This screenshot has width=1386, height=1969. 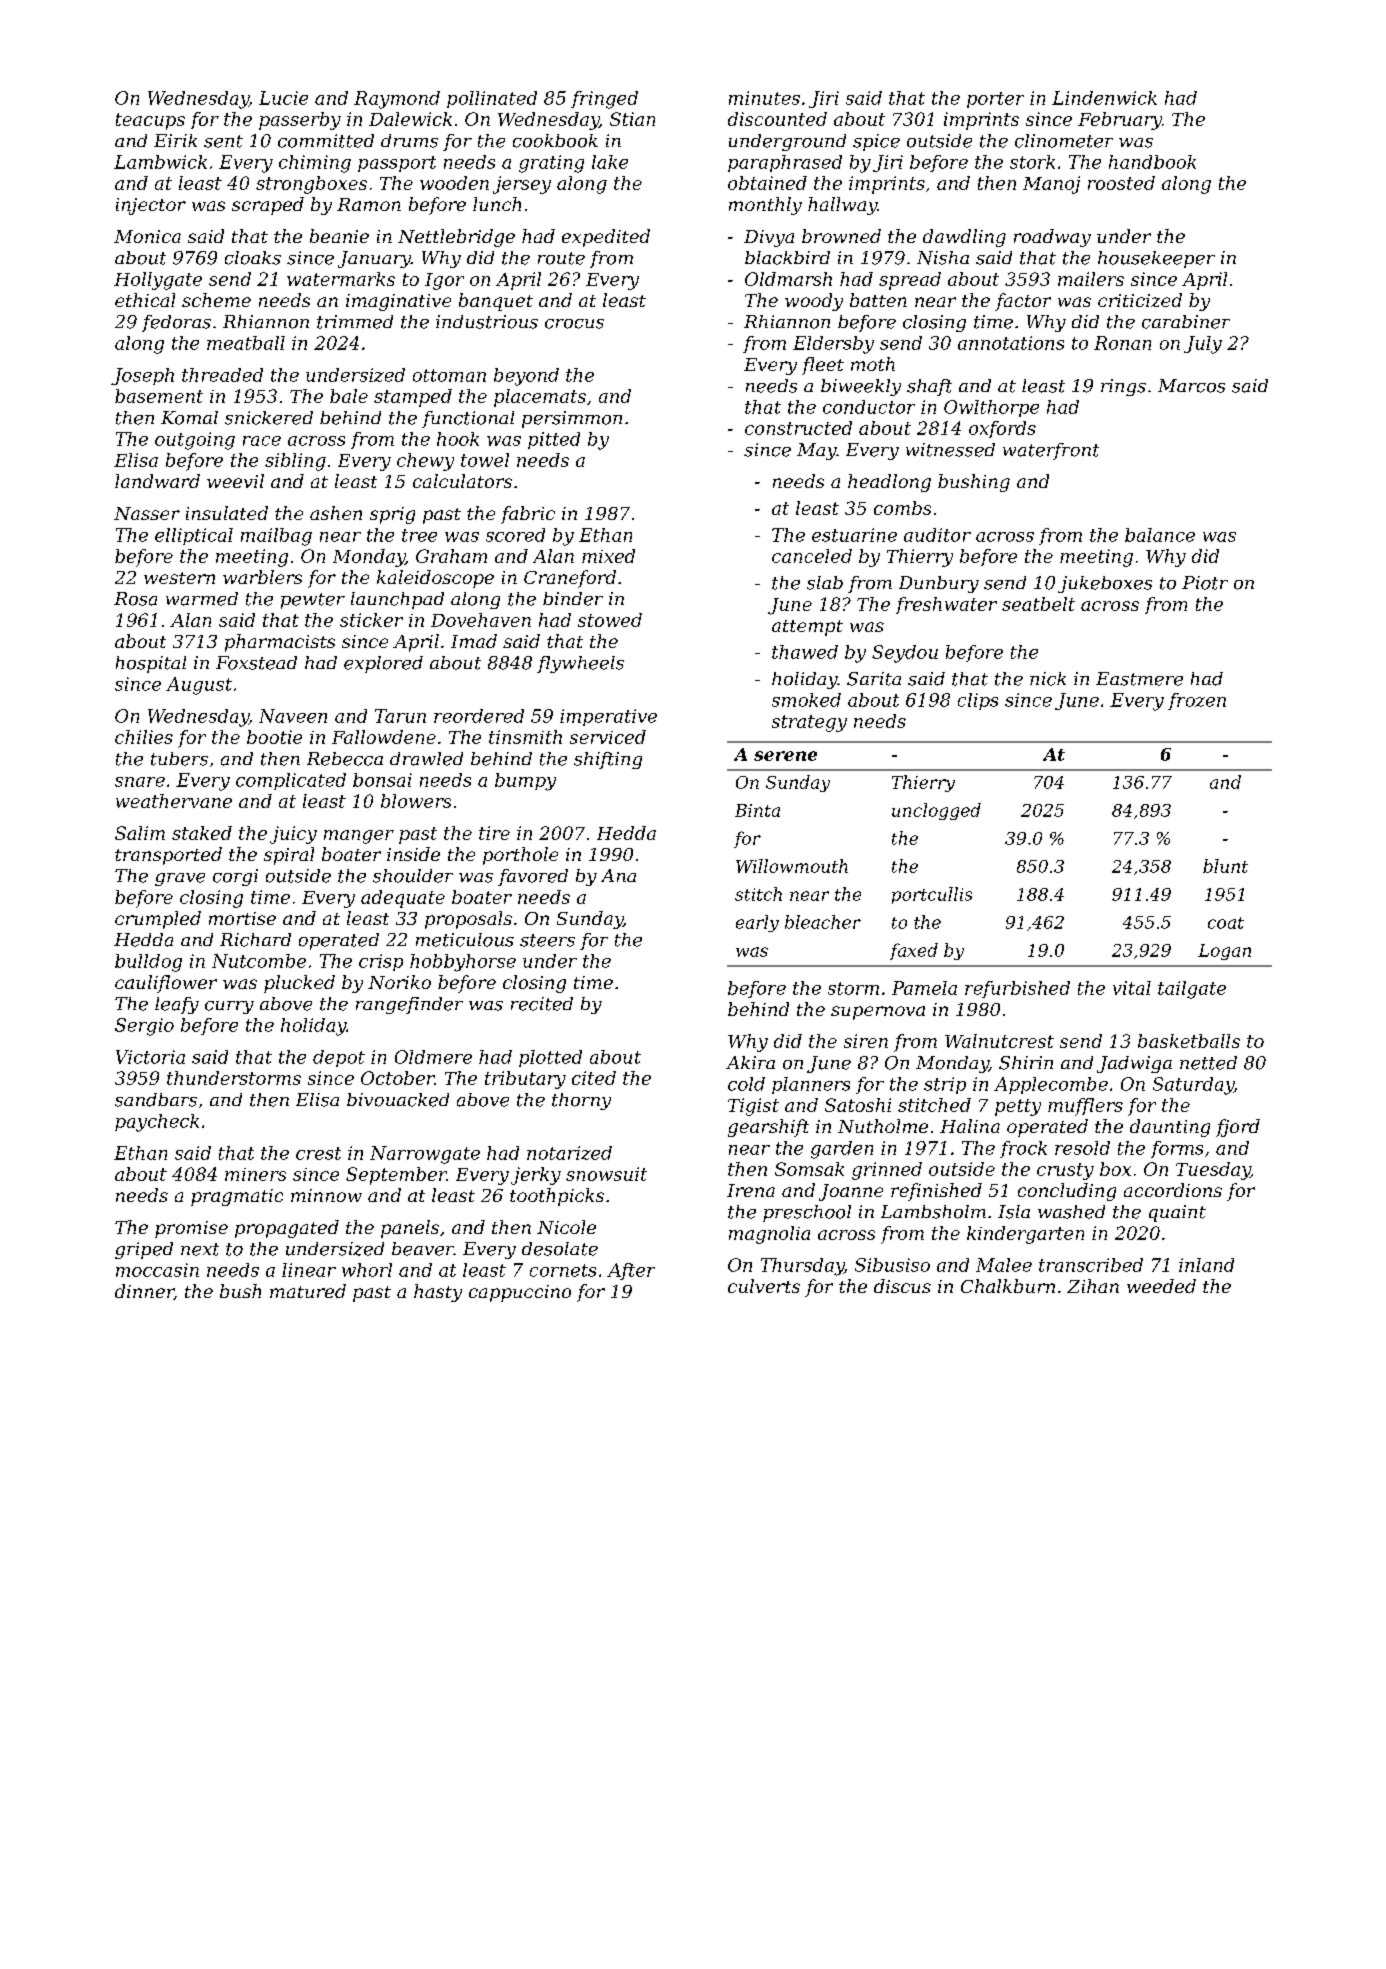 What do you see at coordinates (283, 98) in the screenshot?
I see `Lucie` at bounding box center [283, 98].
